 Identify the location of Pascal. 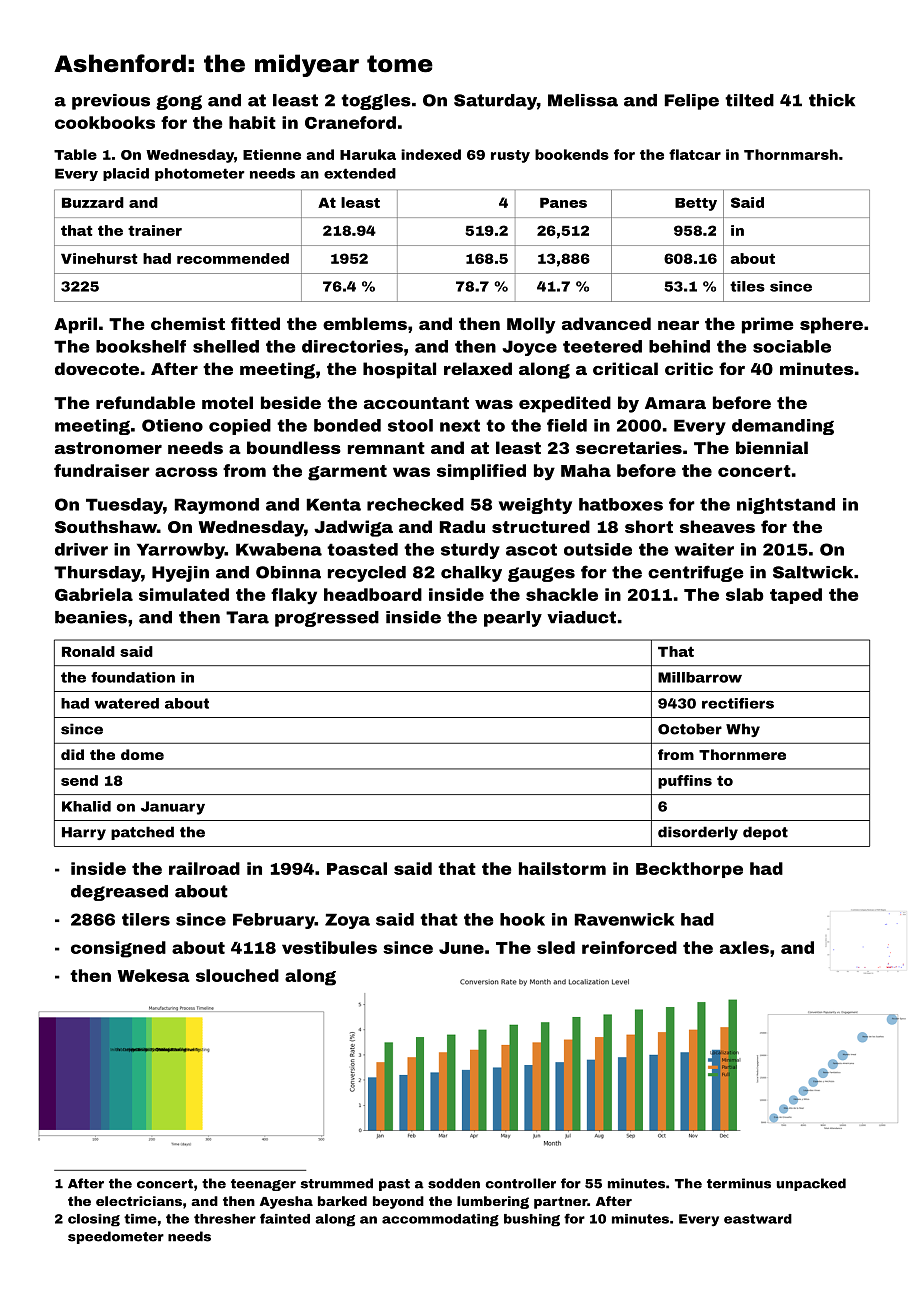
(357, 868).
